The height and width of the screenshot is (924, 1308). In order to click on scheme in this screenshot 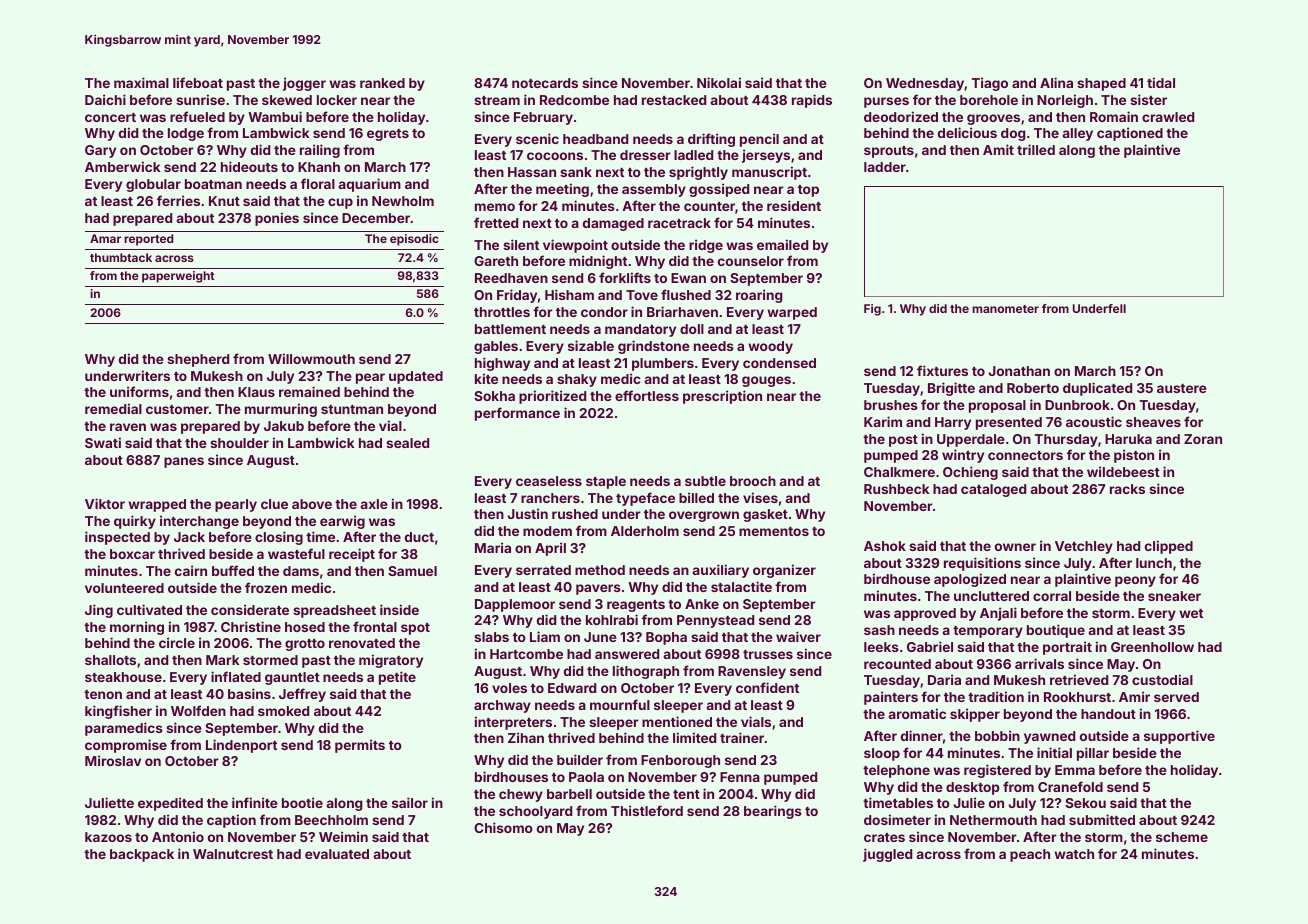, I will do `click(1182, 837)`.
